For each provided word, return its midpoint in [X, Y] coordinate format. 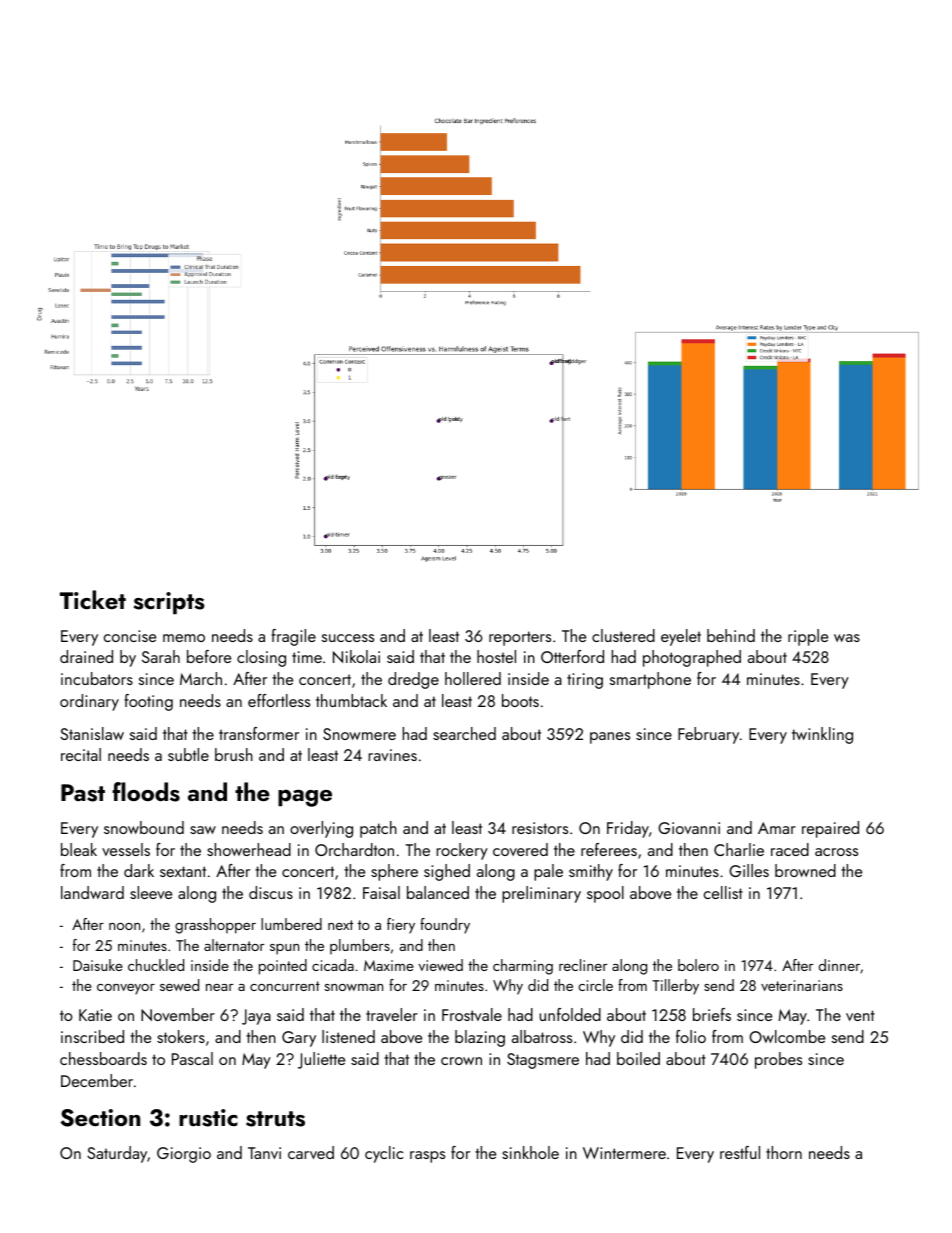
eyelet [681, 637]
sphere [394, 872]
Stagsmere [543, 1061]
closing [261, 658]
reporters [520, 638]
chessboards [103, 1058]
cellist [723, 892]
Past [83, 793]
